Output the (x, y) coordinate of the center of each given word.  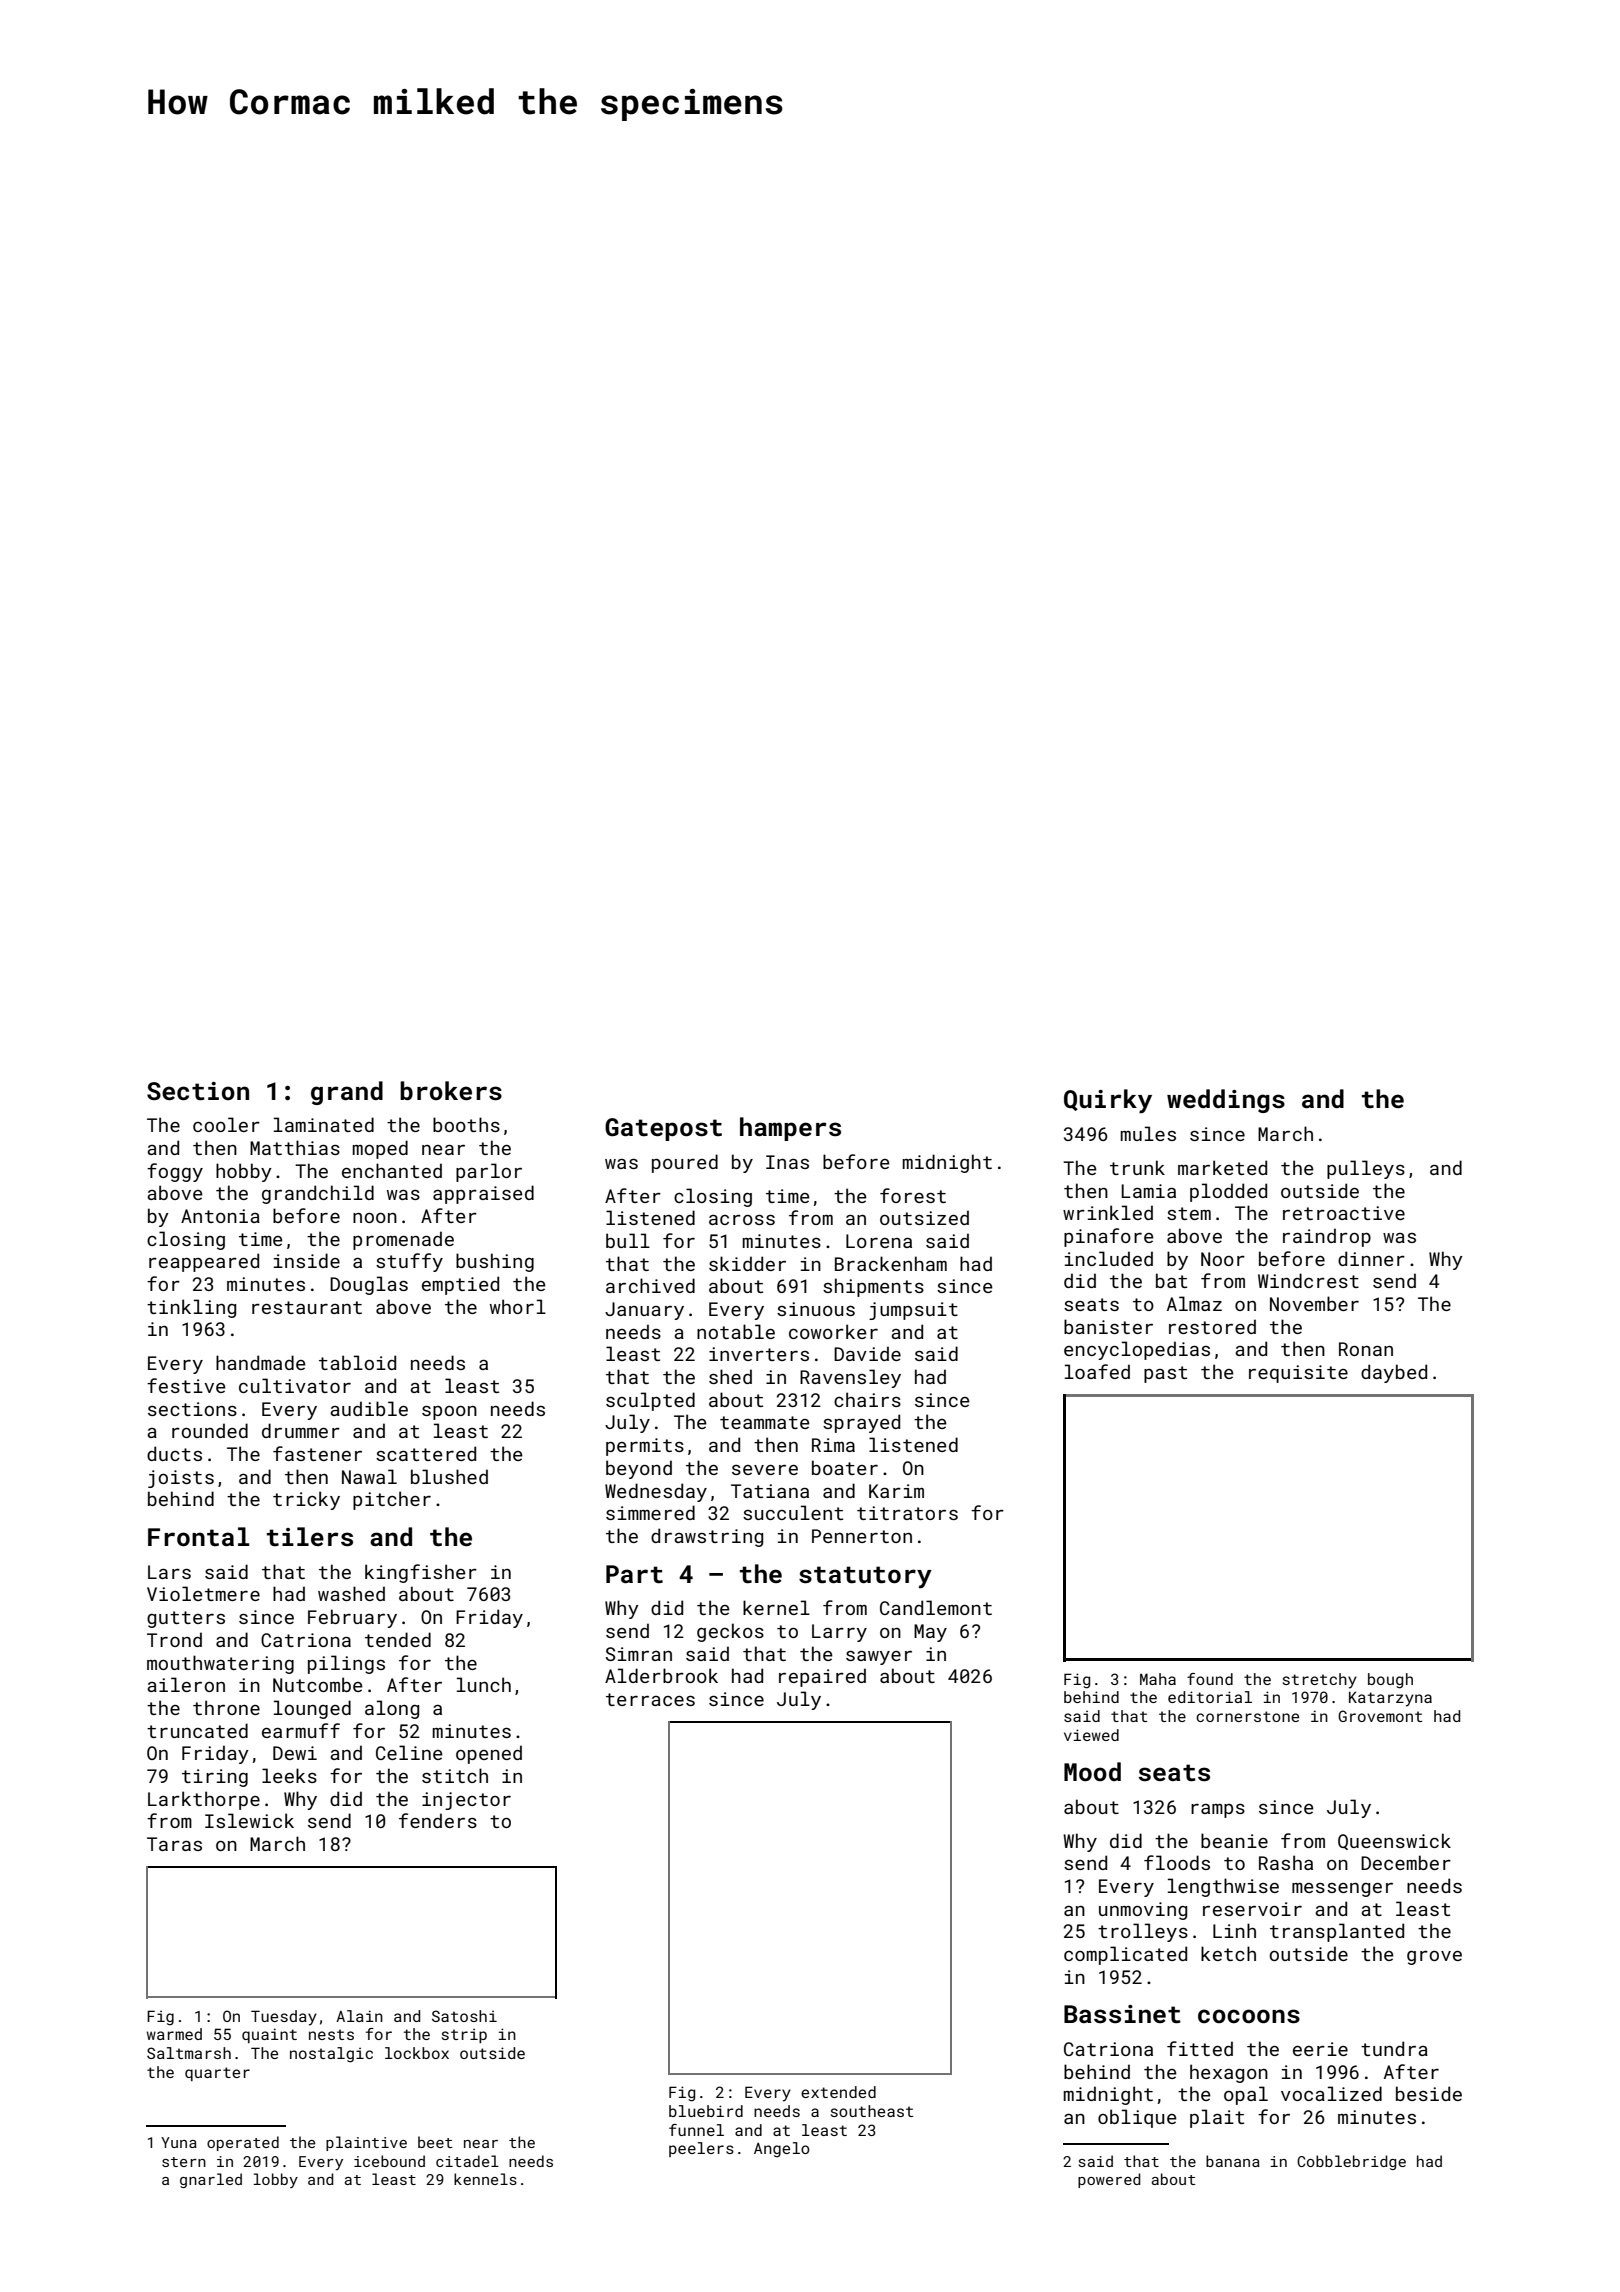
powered (1109, 2180)
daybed (1394, 1373)
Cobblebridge (1351, 2162)
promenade (403, 1240)
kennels (485, 2179)
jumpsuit (913, 1311)
